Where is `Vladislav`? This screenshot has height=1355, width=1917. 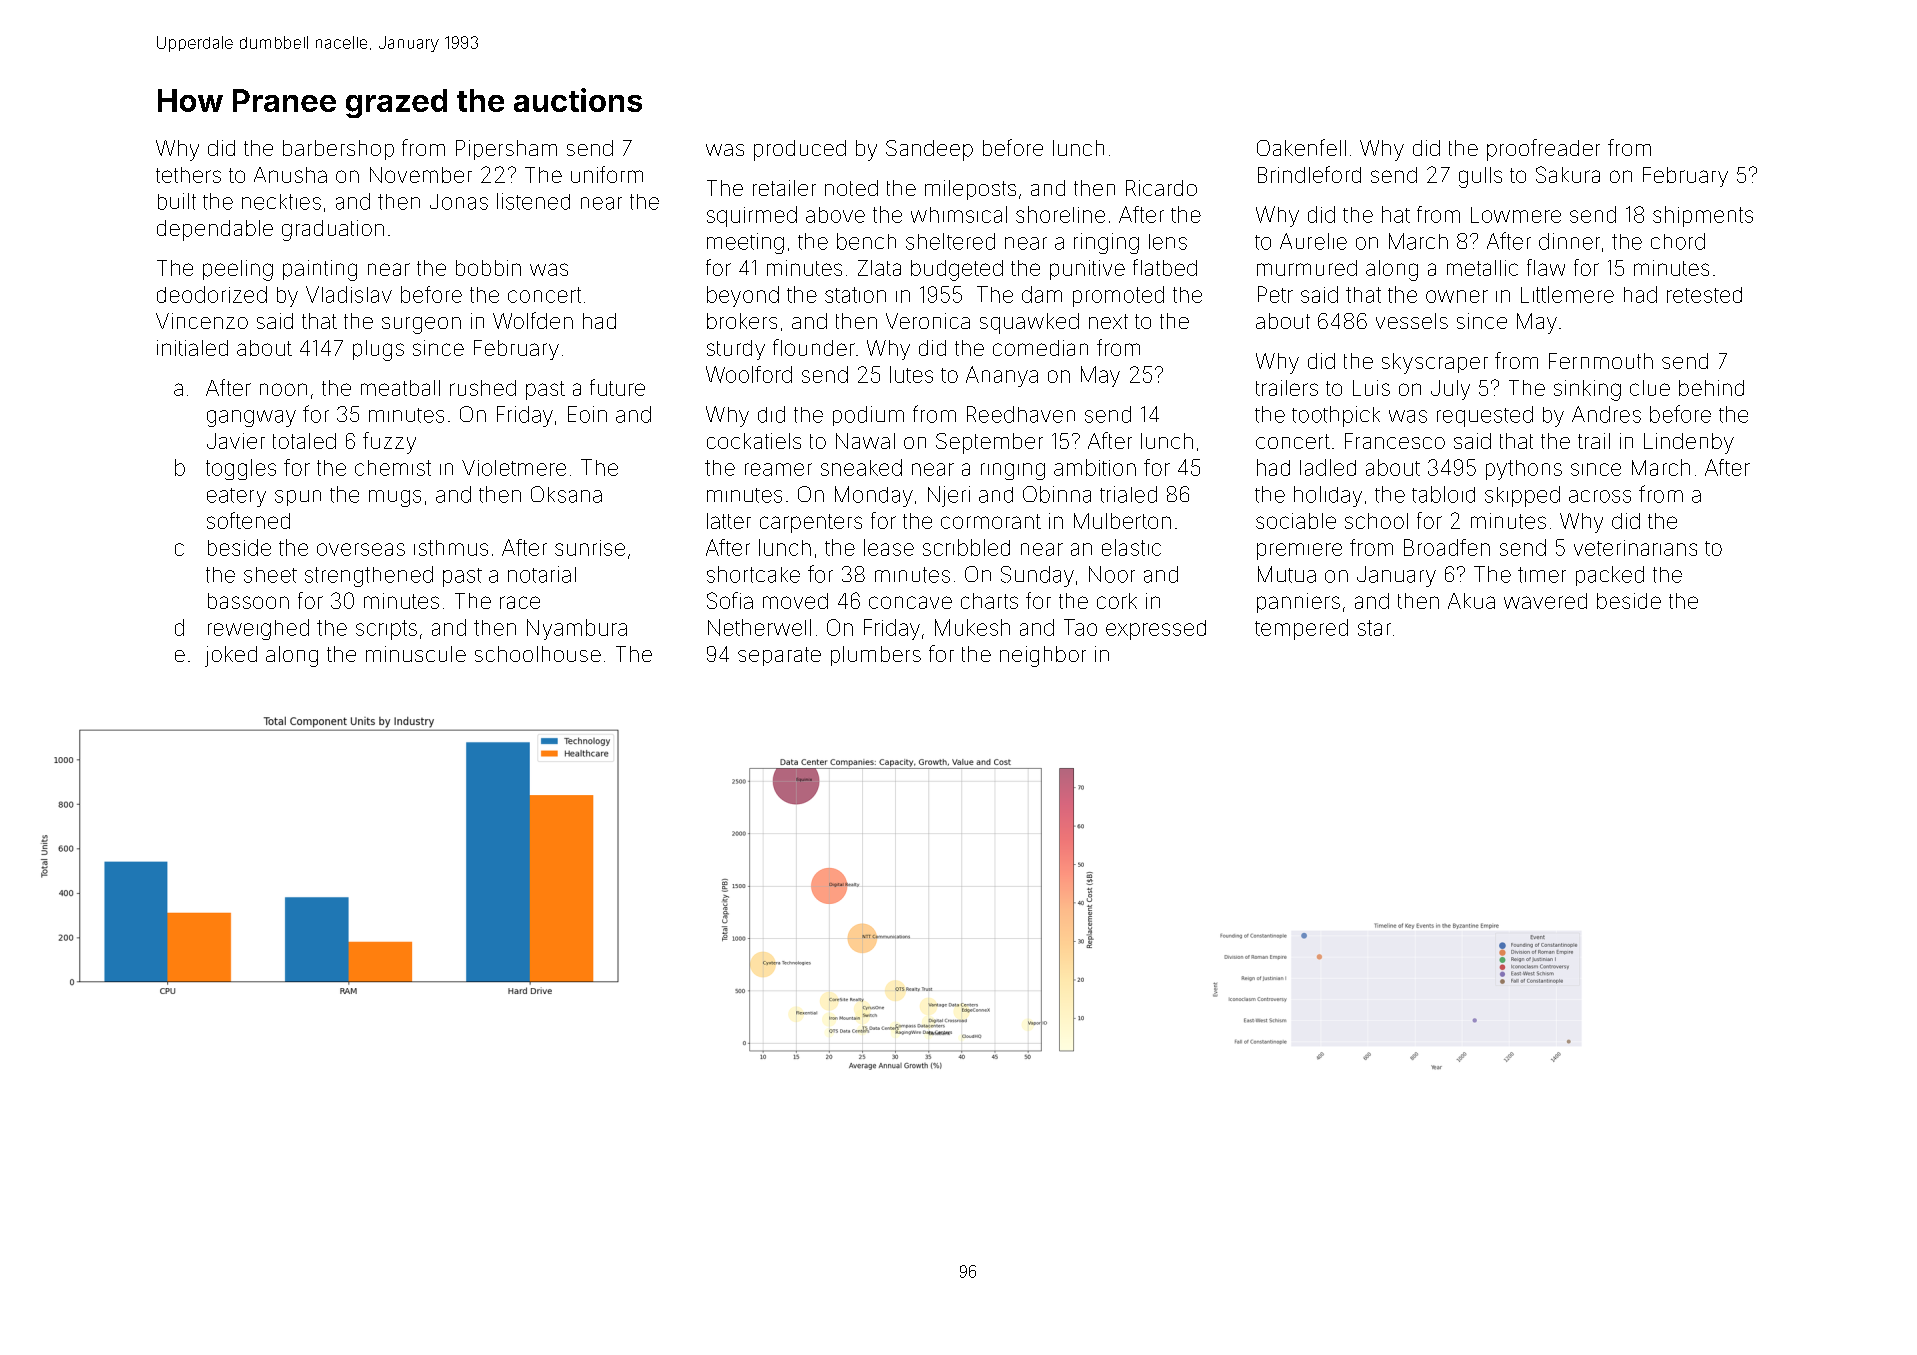 Vladislav is located at coordinates (349, 294).
